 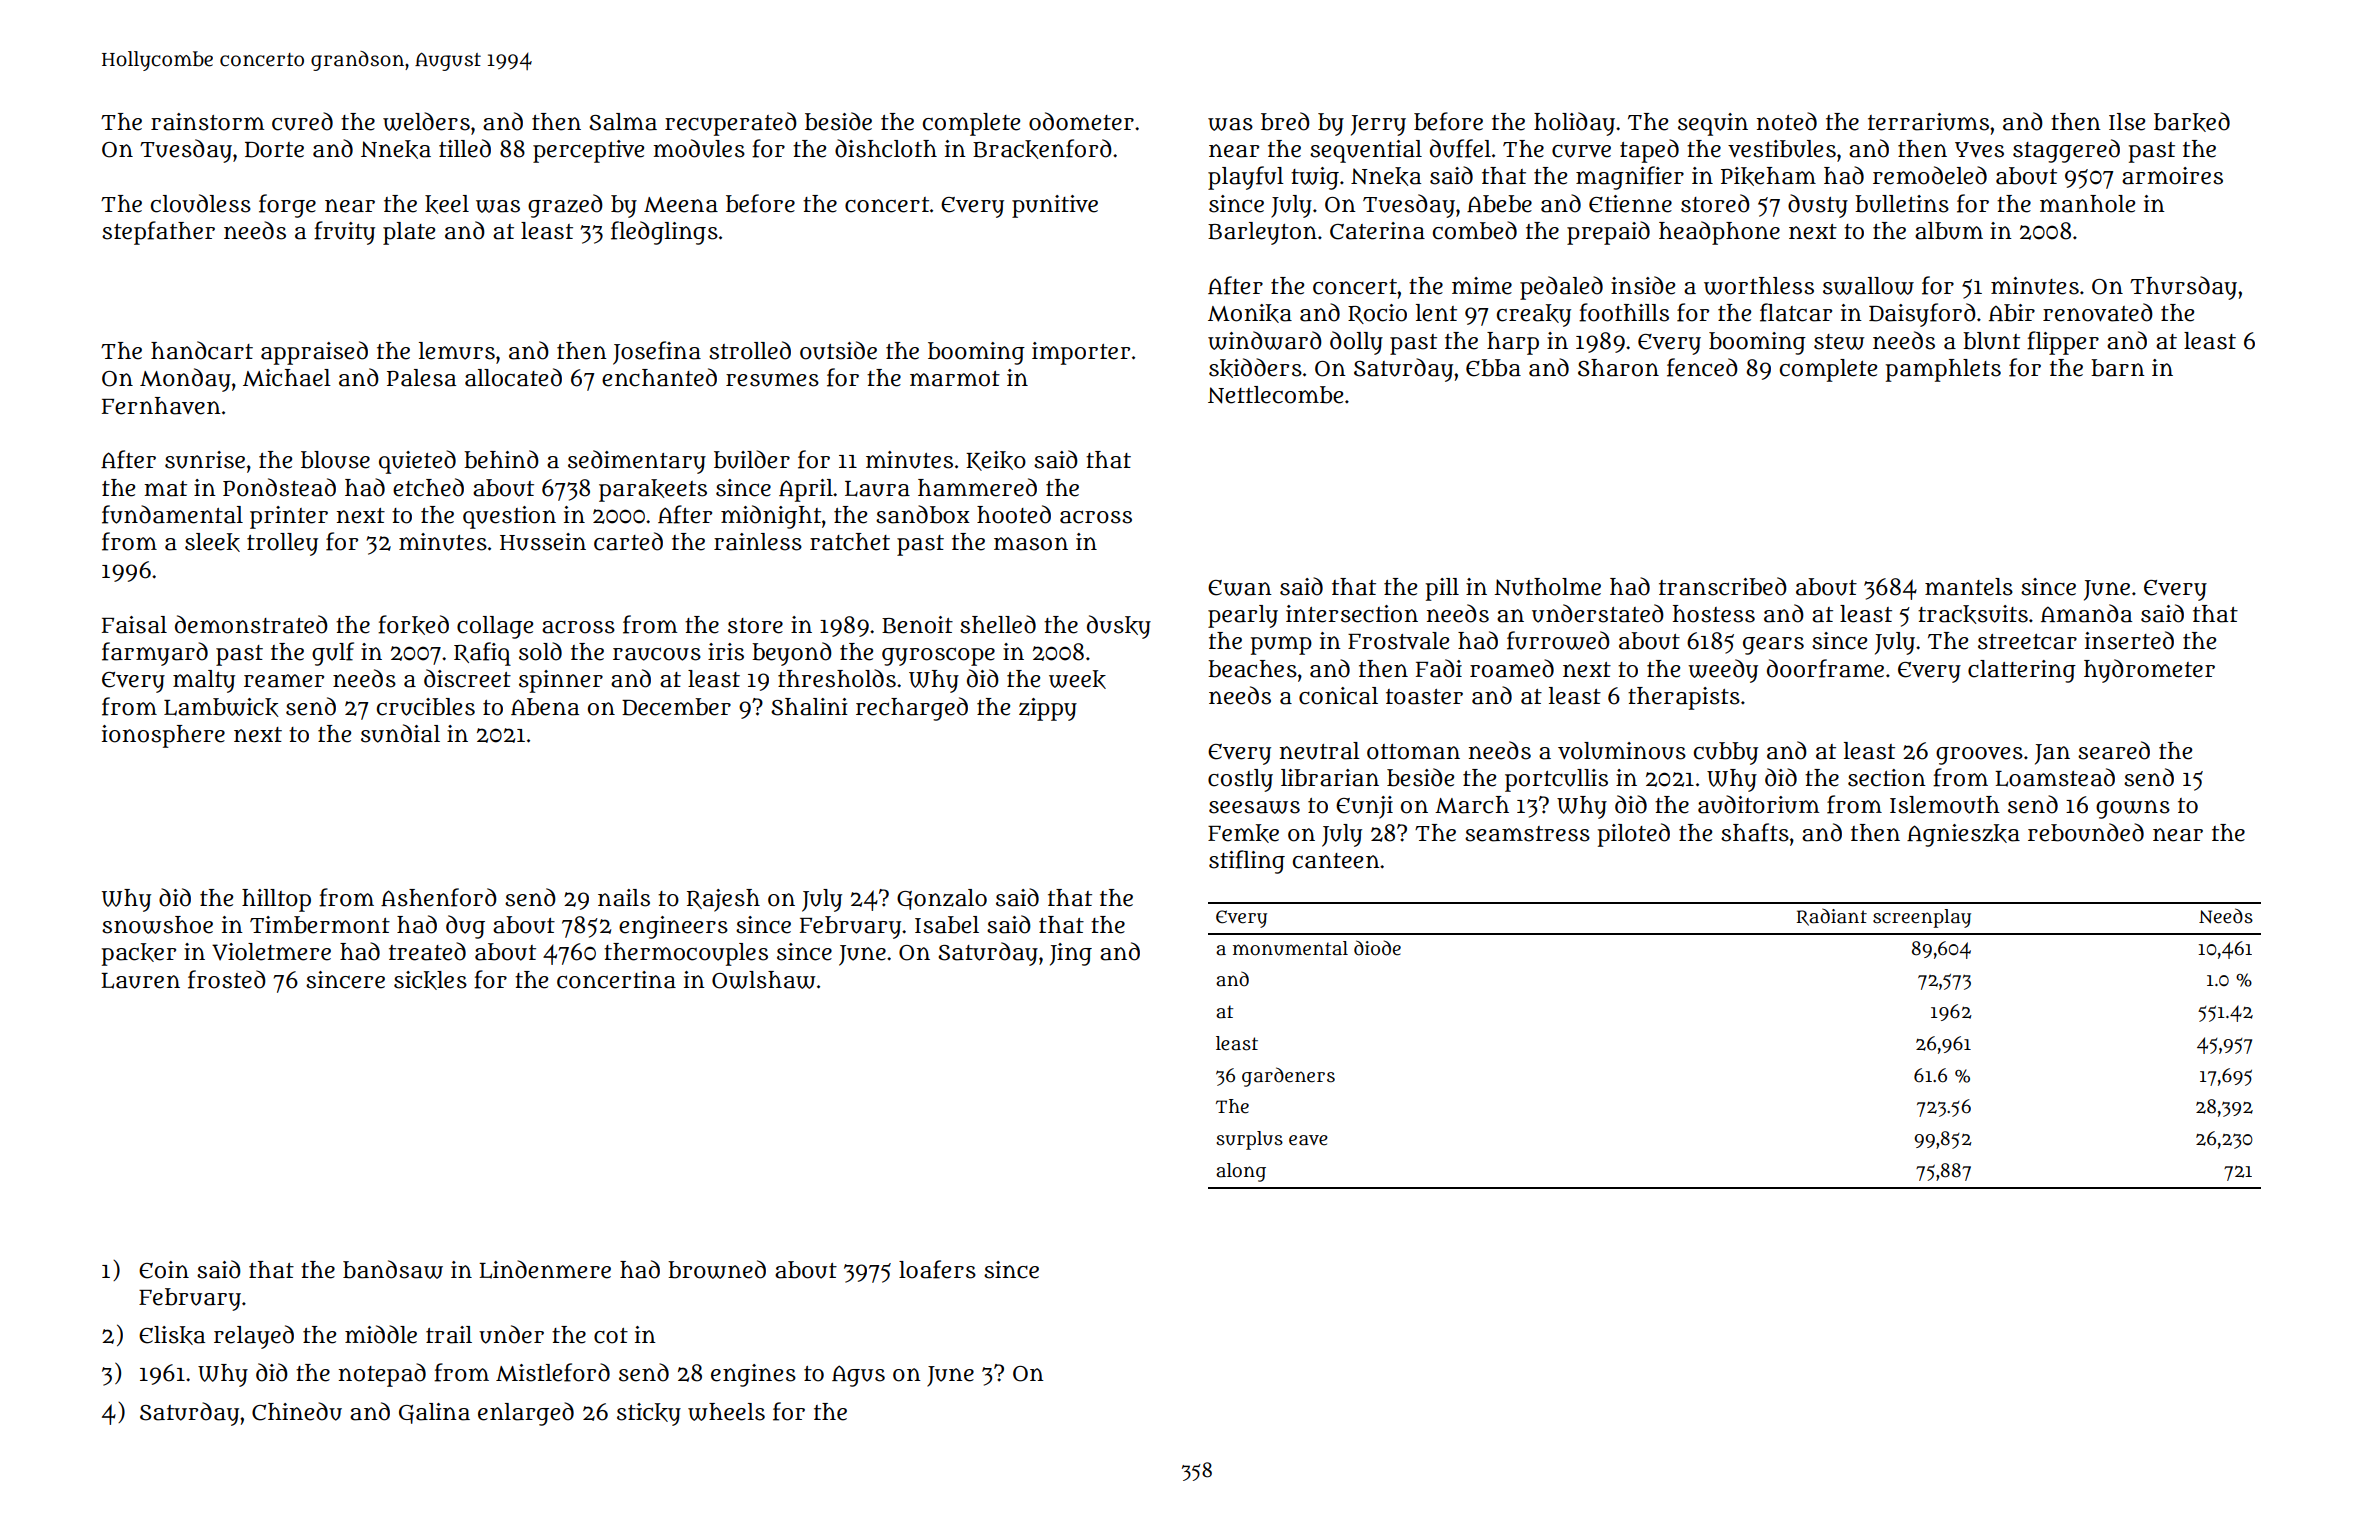 What do you see at coordinates (2192, 122) in the image?
I see `barked` at bounding box center [2192, 122].
